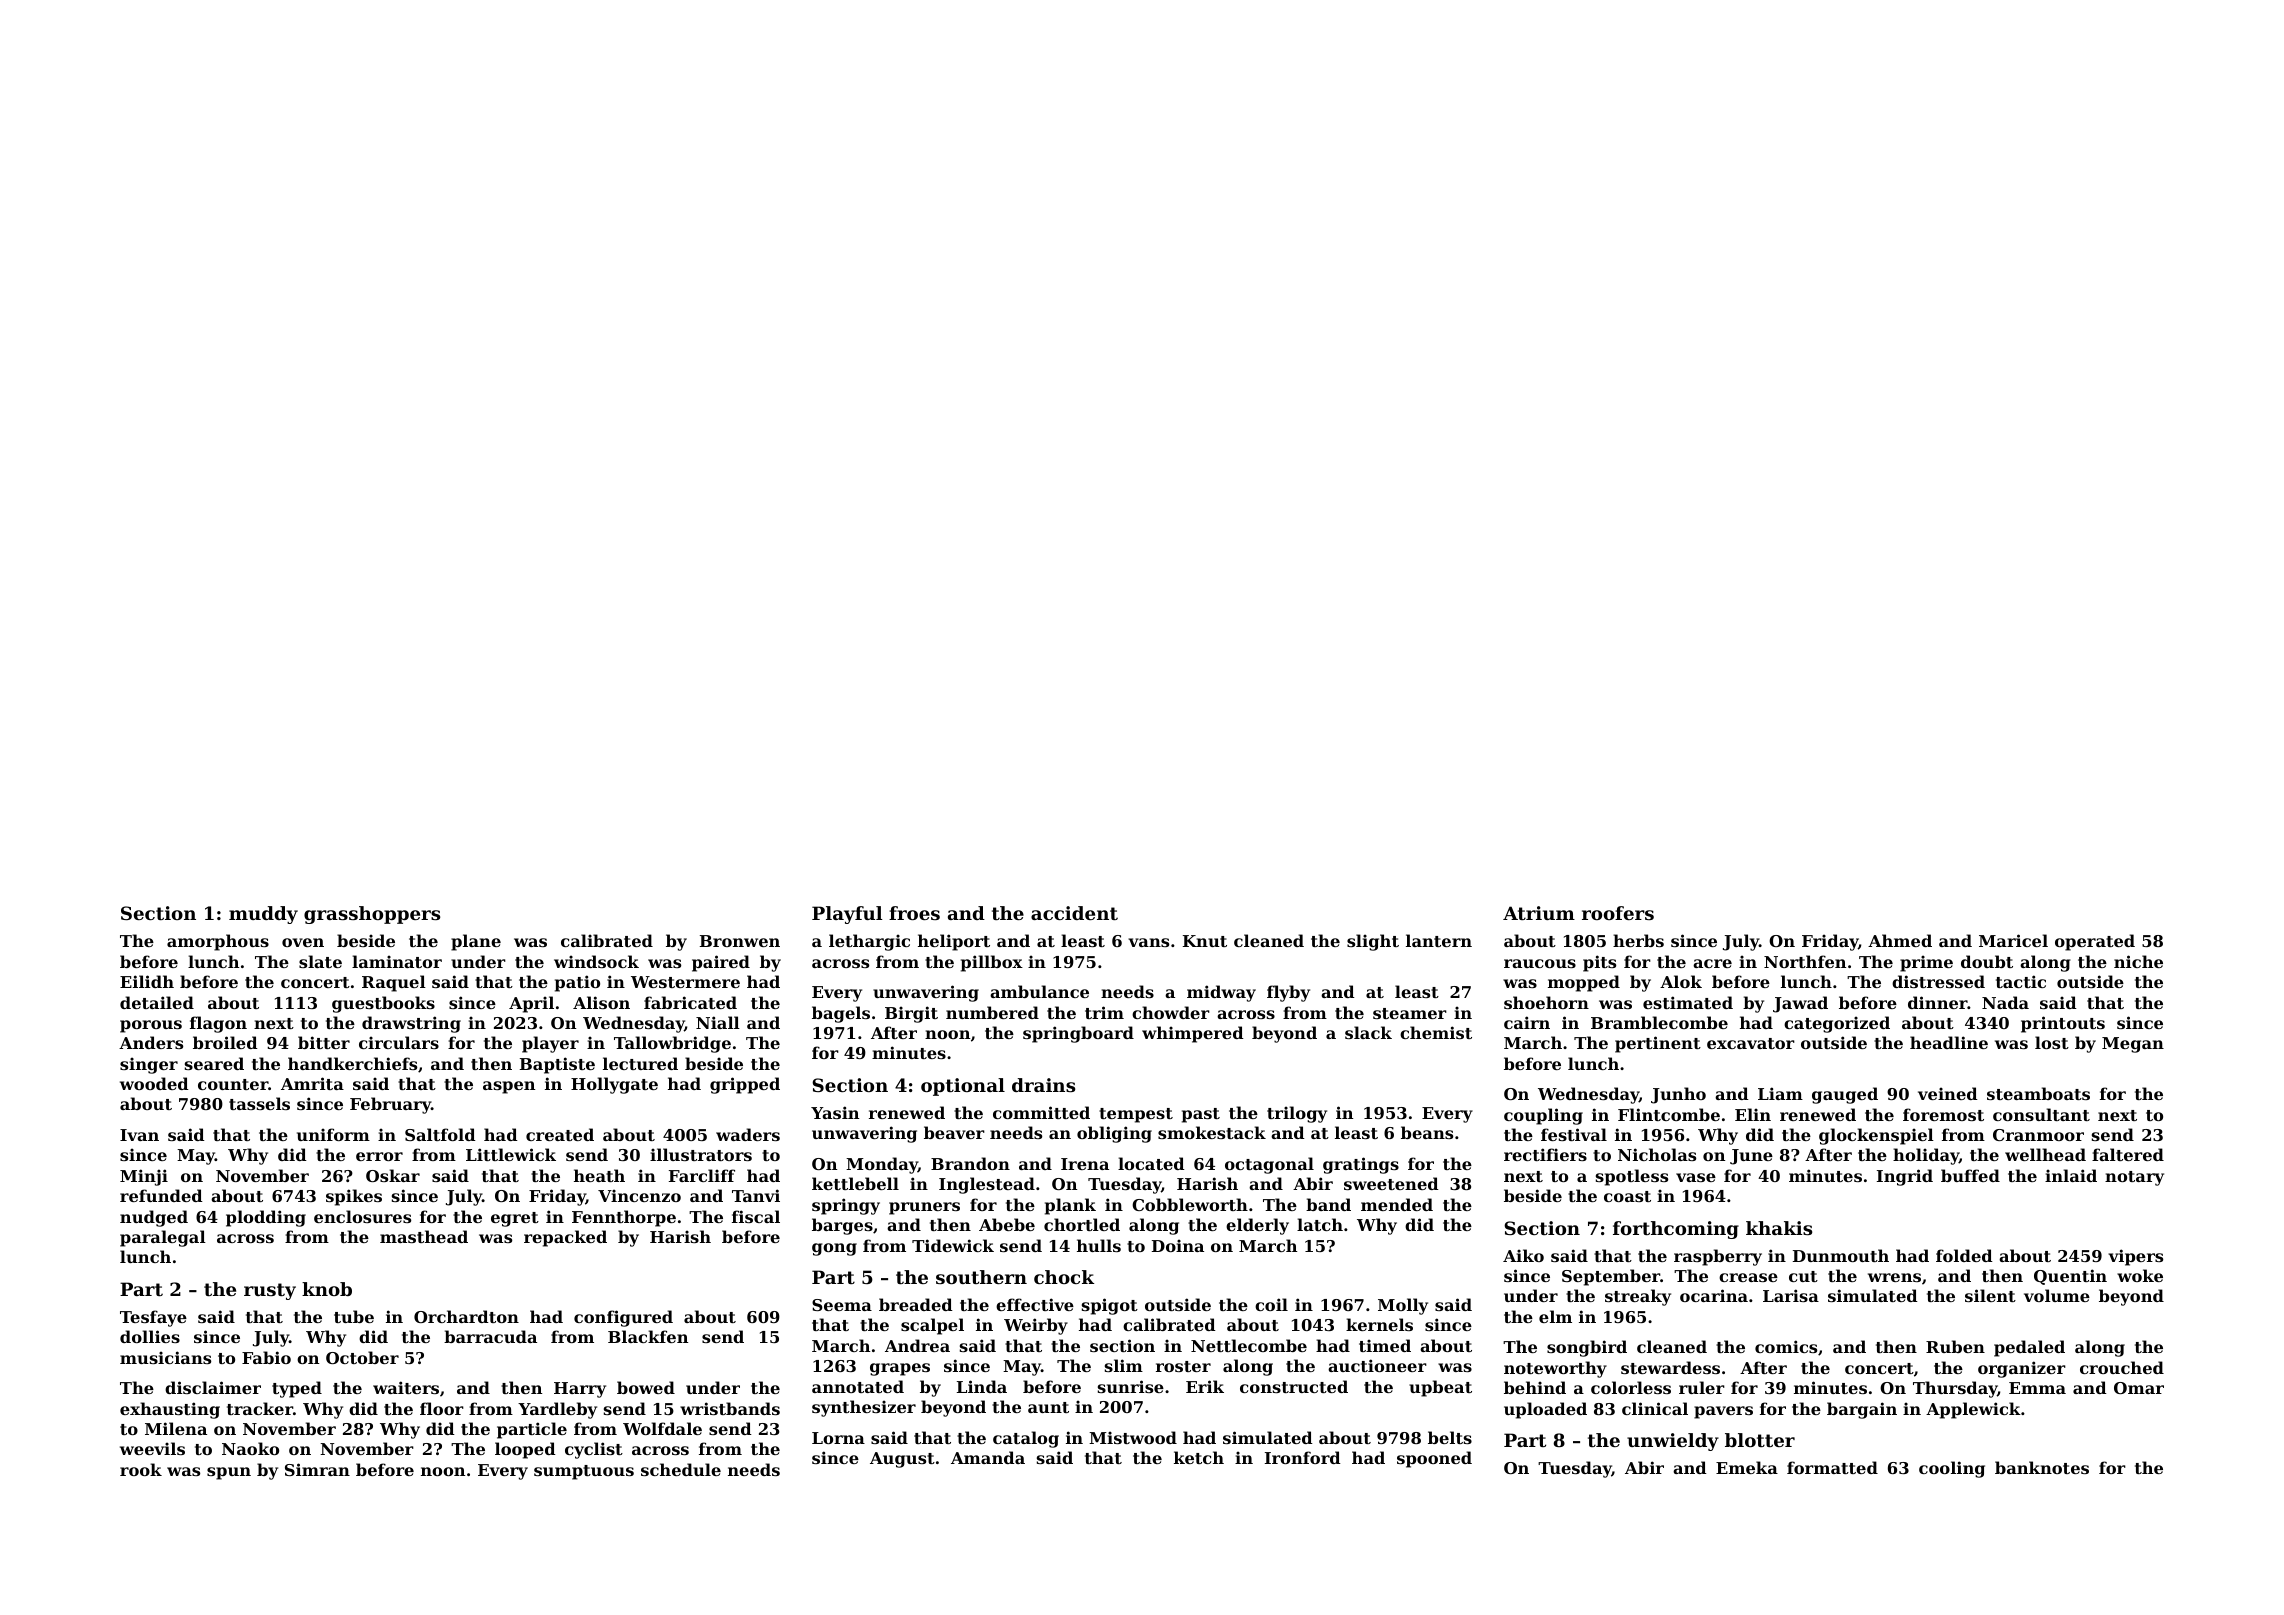  What do you see at coordinates (397, 961) in the screenshot?
I see `laminator` at bounding box center [397, 961].
